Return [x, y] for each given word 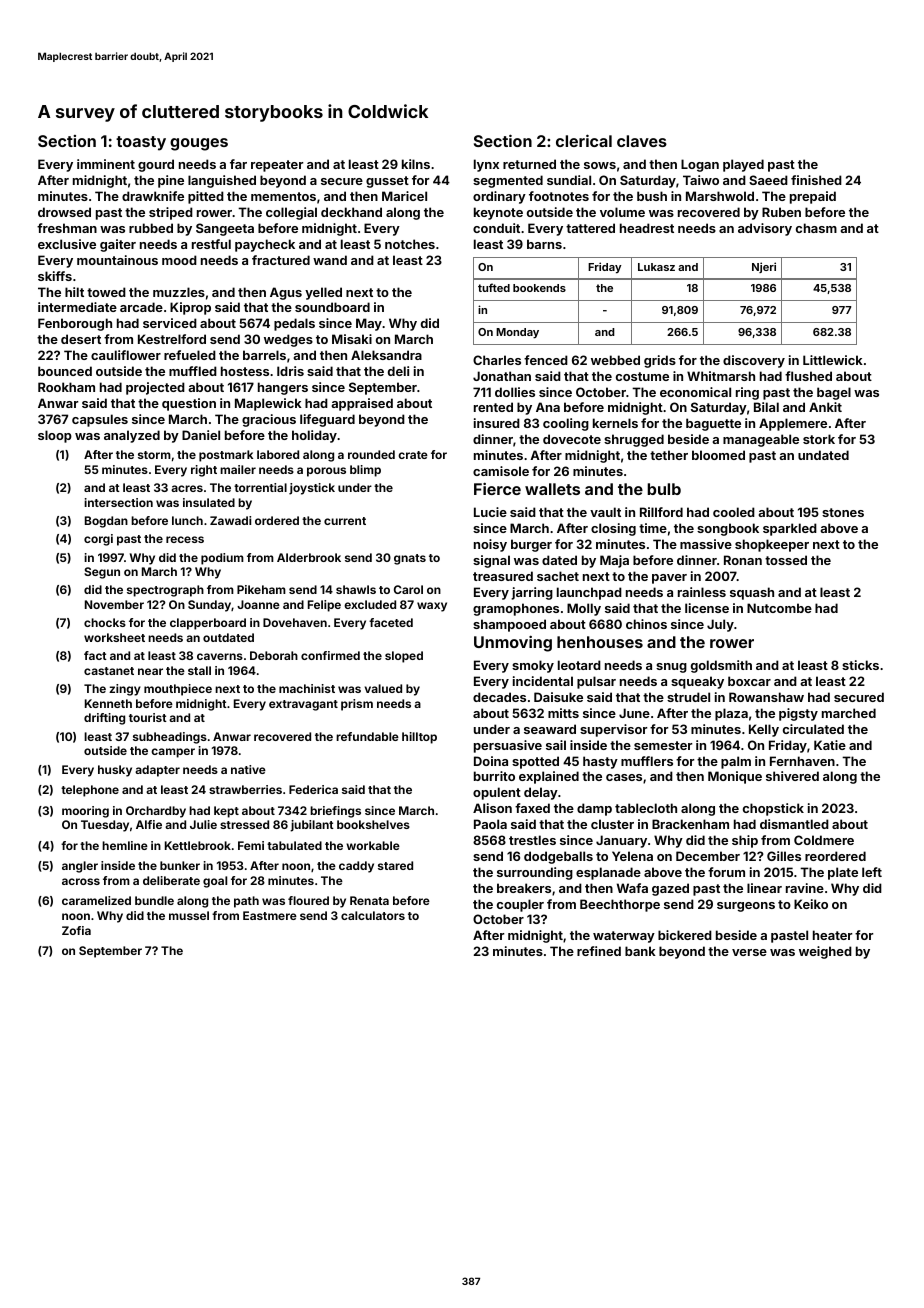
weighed [825, 952]
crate [413, 455]
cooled [734, 512]
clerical [584, 140]
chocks [105, 622]
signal [491, 561]
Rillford [661, 512]
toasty [141, 143]
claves [642, 141]
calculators [373, 915]
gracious [269, 420]
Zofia [76, 930]
